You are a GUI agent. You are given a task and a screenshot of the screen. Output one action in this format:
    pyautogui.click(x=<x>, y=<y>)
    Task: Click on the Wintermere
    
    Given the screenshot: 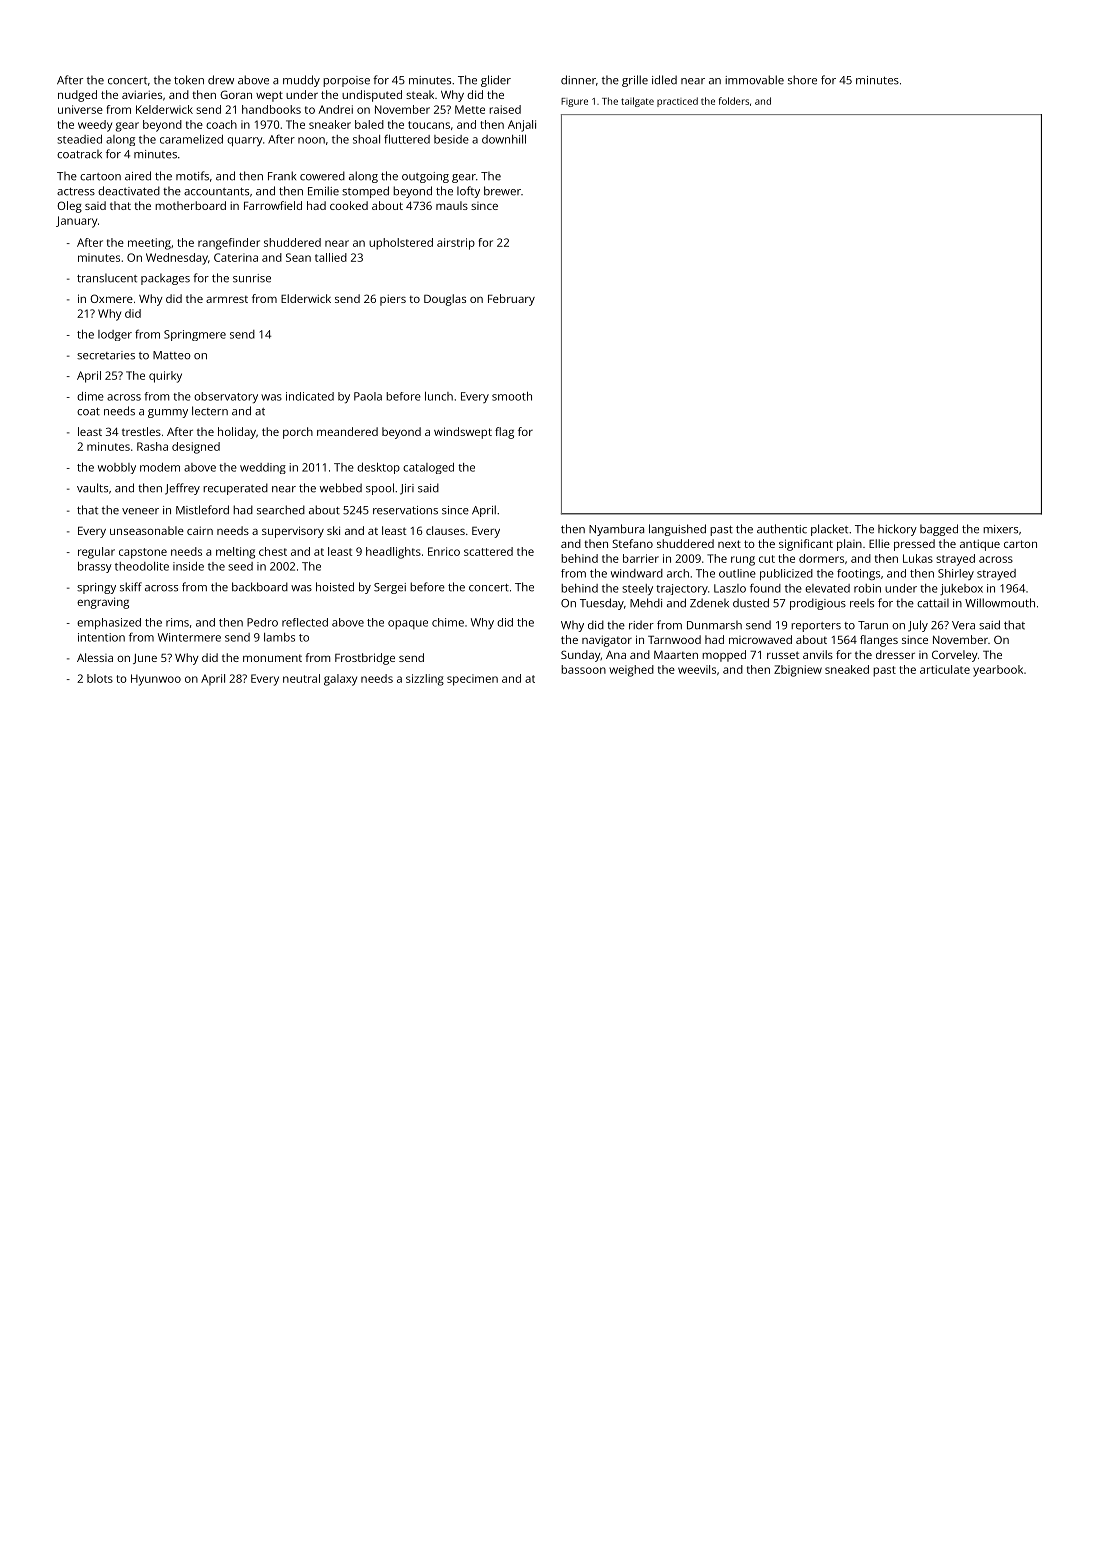 What is the action you would take?
    pyautogui.click(x=189, y=637)
